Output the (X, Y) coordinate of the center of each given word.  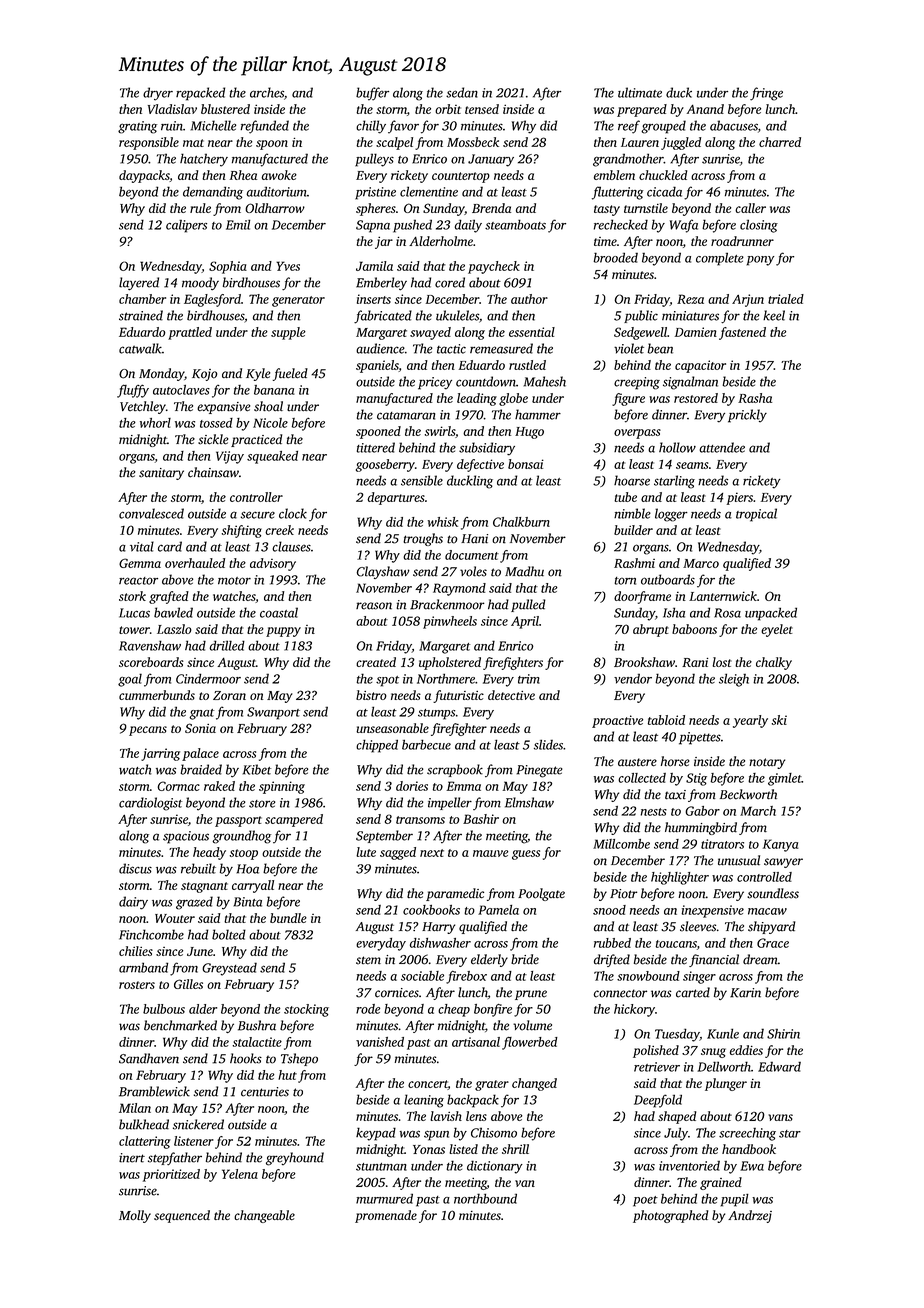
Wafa (684, 226)
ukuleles (457, 315)
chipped (377, 746)
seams (692, 465)
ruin (172, 126)
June (200, 951)
